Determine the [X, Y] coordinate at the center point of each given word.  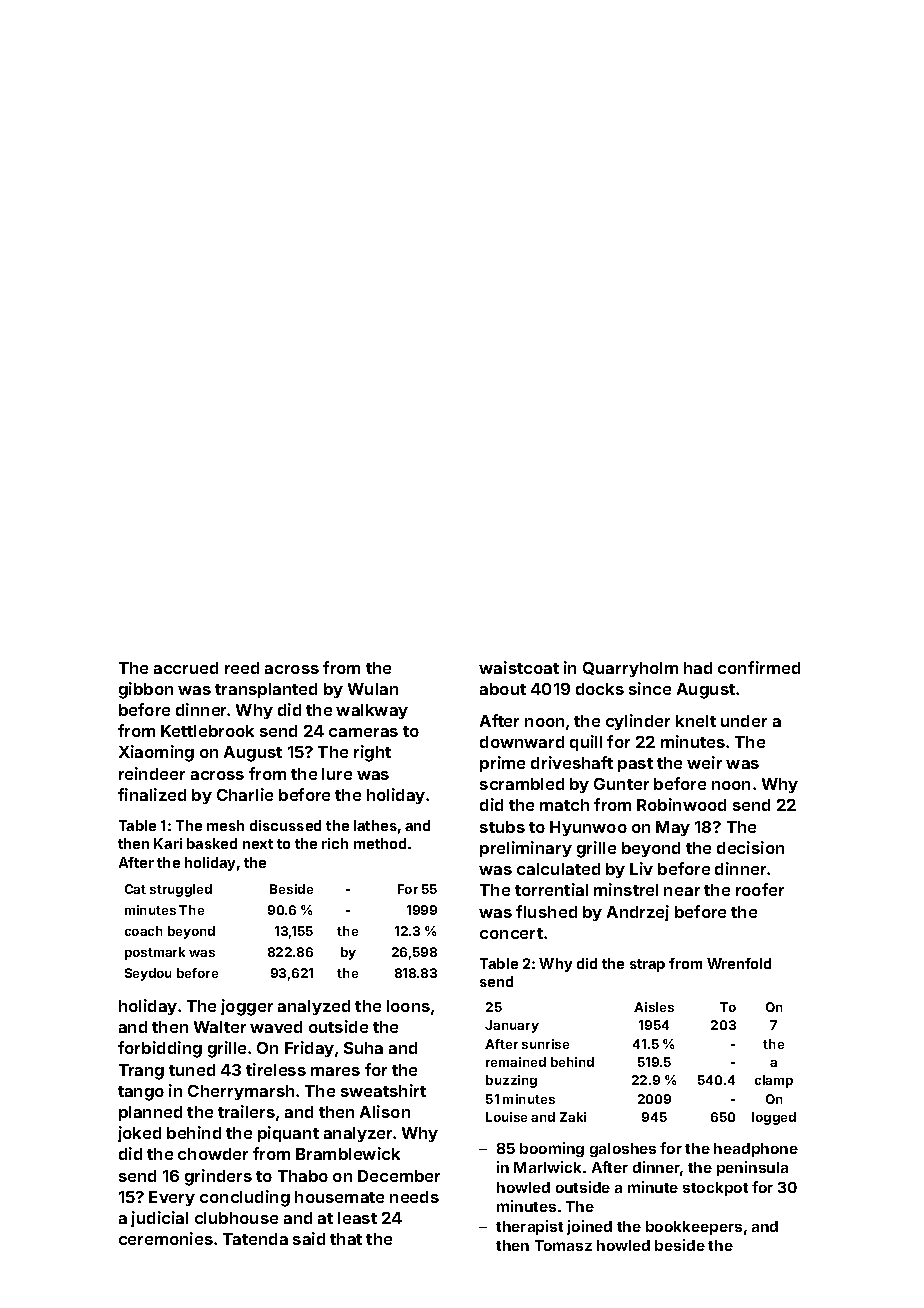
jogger [247, 1007]
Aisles [654, 1007]
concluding [245, 1198]
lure [337, 774]
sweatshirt [383, 1090]
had [698, 668]
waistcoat [519, 667]
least [357, 1218]
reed [242, 668]
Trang [141, 1072]
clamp [774, 1081]
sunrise [545, 1044]
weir [704, 762]
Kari [168, 843]
